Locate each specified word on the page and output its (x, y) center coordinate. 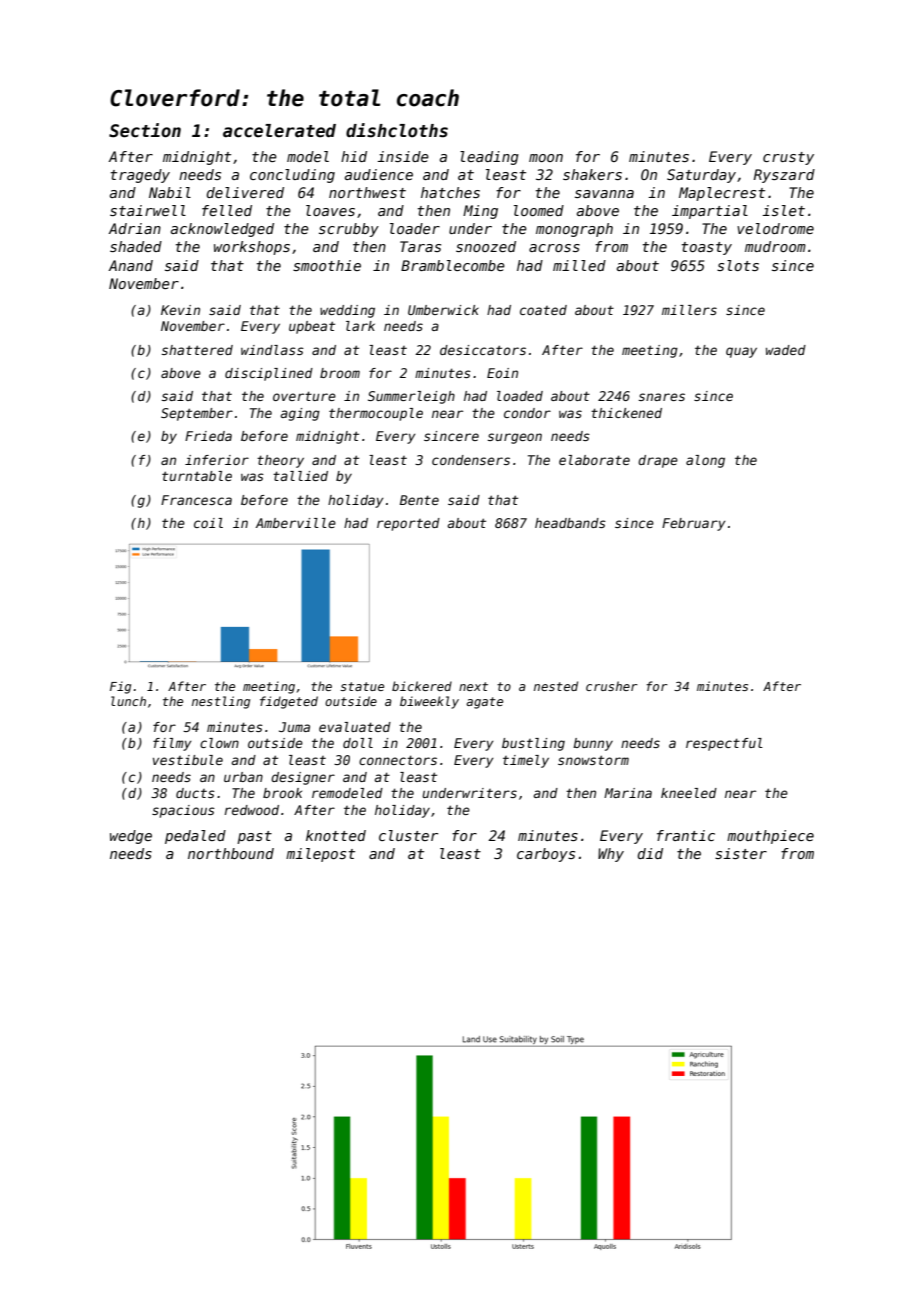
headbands (570, 523)
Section (145, 130)
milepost (320, 855)
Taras (420, 246)
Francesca (196, 500)
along (705, 461)
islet (783, 210)
